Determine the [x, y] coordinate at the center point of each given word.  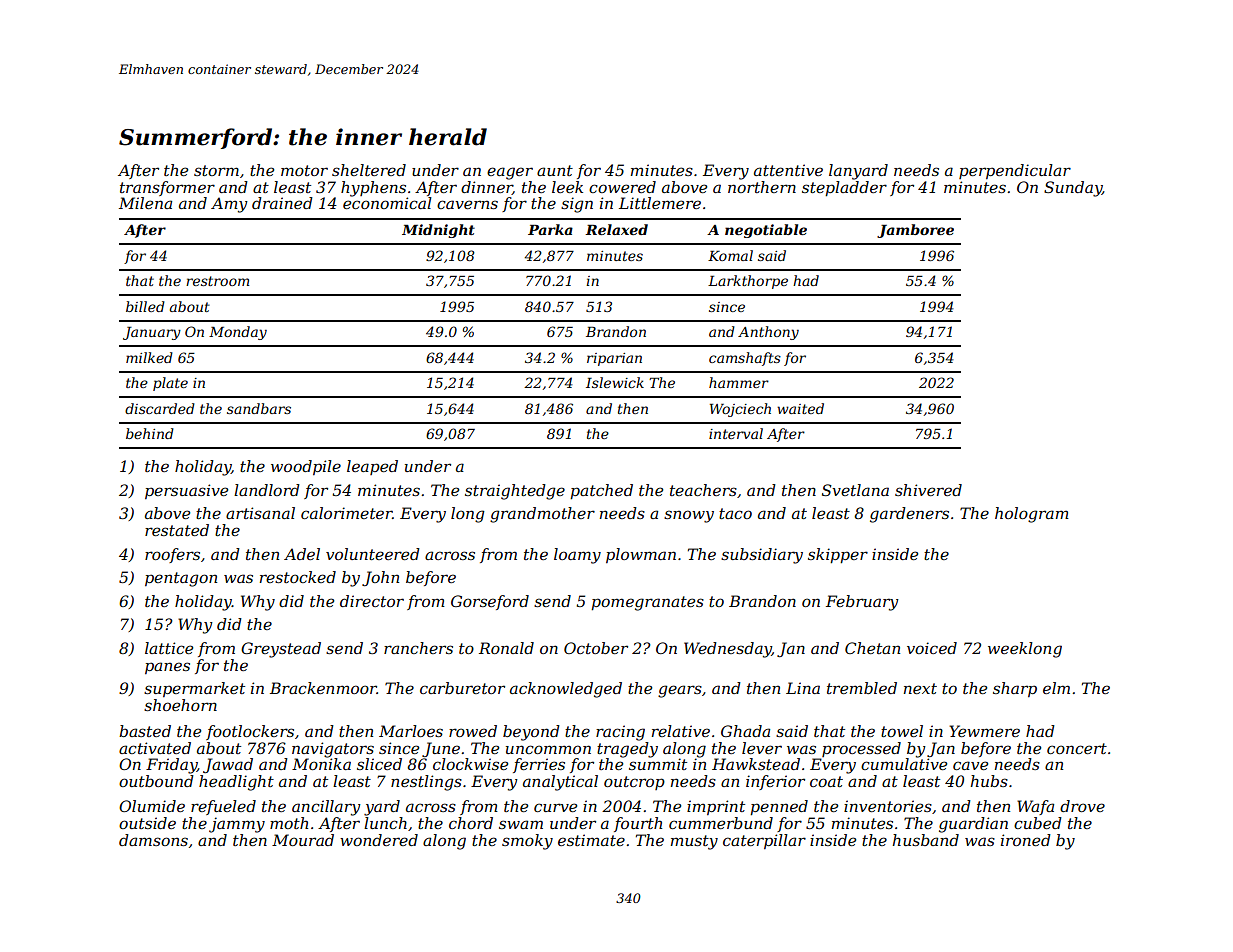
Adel [302, 554]
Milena [145, 203]
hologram [1032, 515]
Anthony [768, 333]
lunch [385, 823]
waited [800, 408]
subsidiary [762, 556]
